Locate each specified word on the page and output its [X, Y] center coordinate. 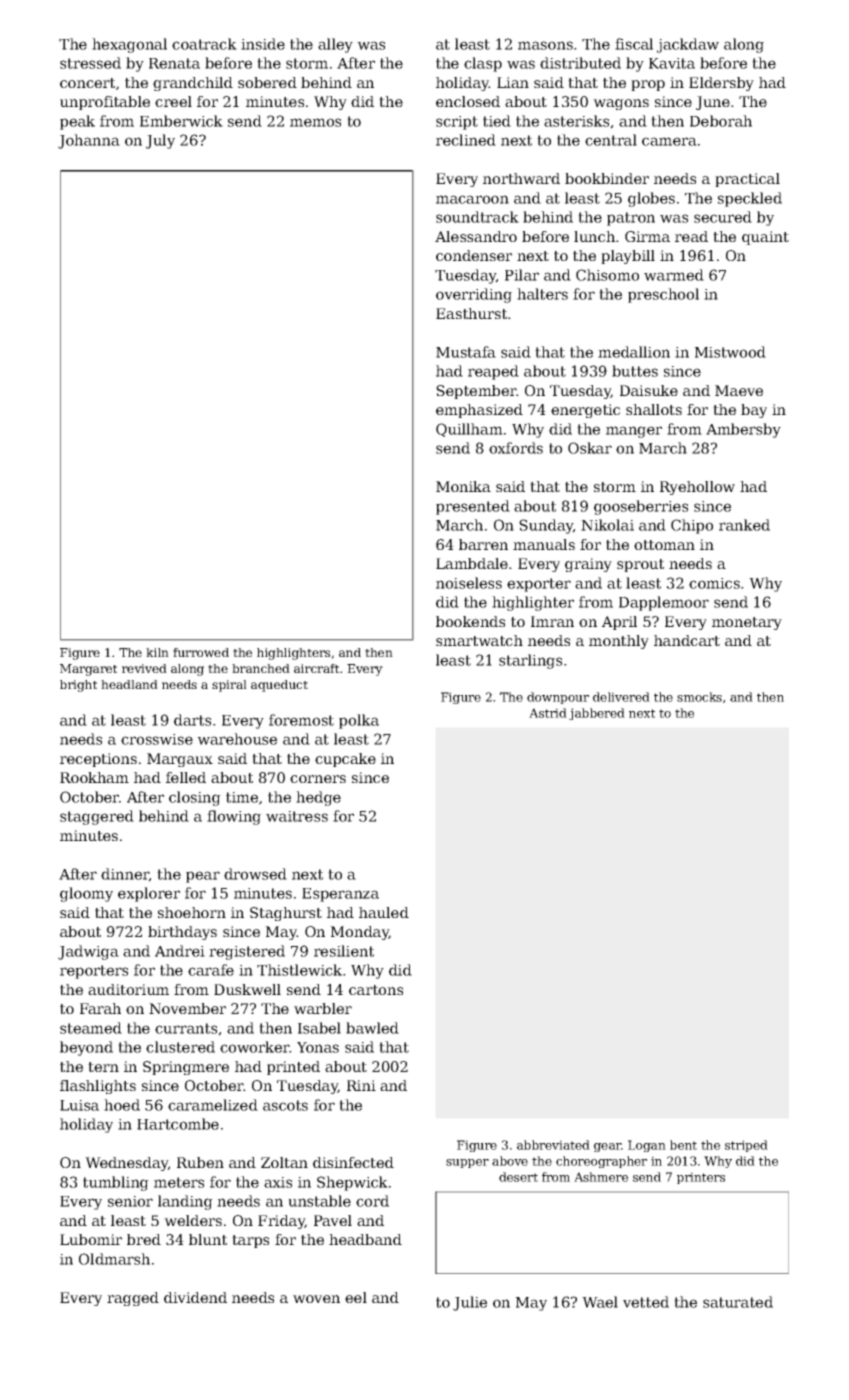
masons [545, 45]
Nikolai [607, 525]
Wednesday [126, 1164]
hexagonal [129, 45]
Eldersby [721, 84]
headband [365, 1239]
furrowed [201, 652]
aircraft [316, 668]
